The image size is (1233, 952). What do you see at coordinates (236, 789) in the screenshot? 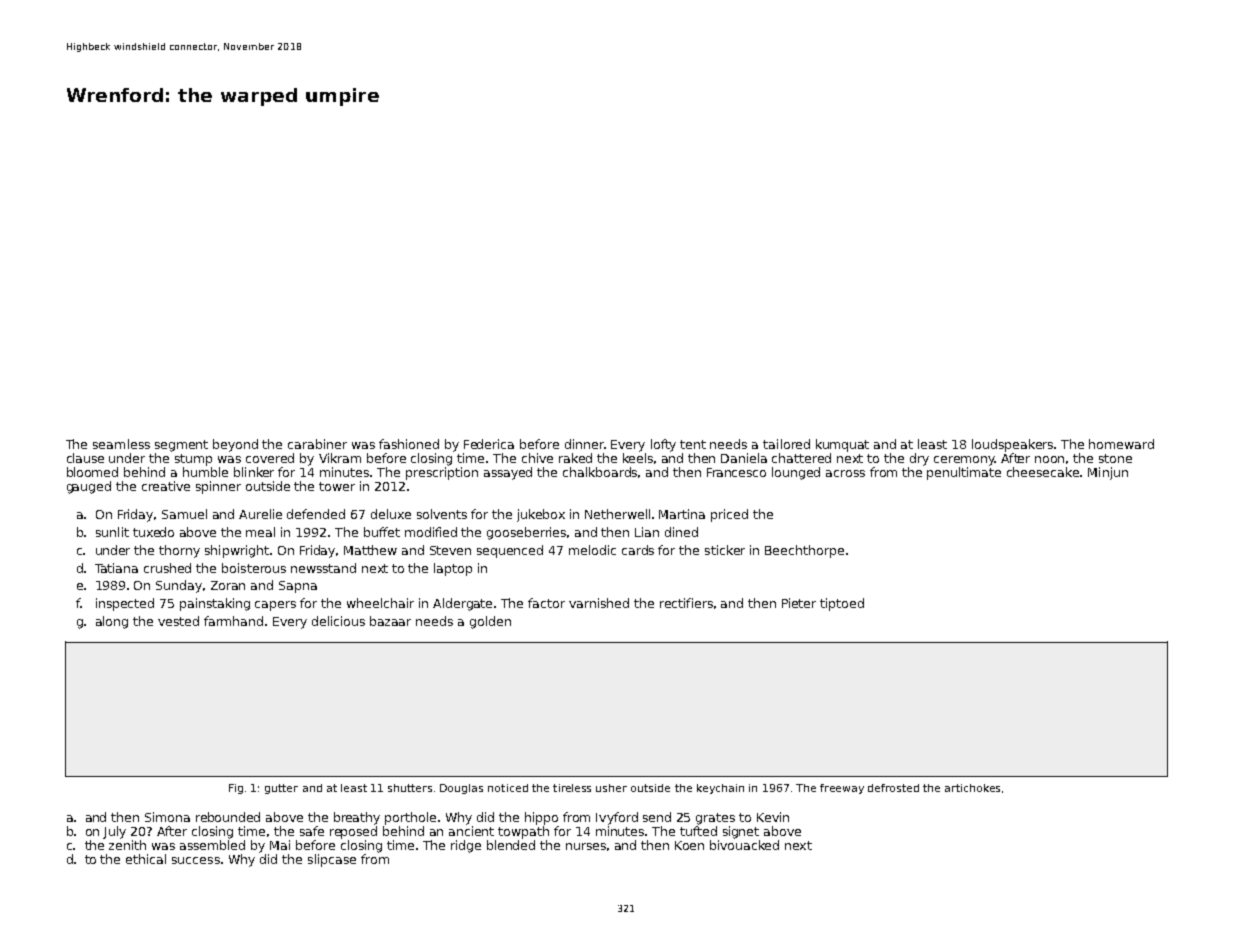
I see `Fig` at bounding box center [236, 789].
